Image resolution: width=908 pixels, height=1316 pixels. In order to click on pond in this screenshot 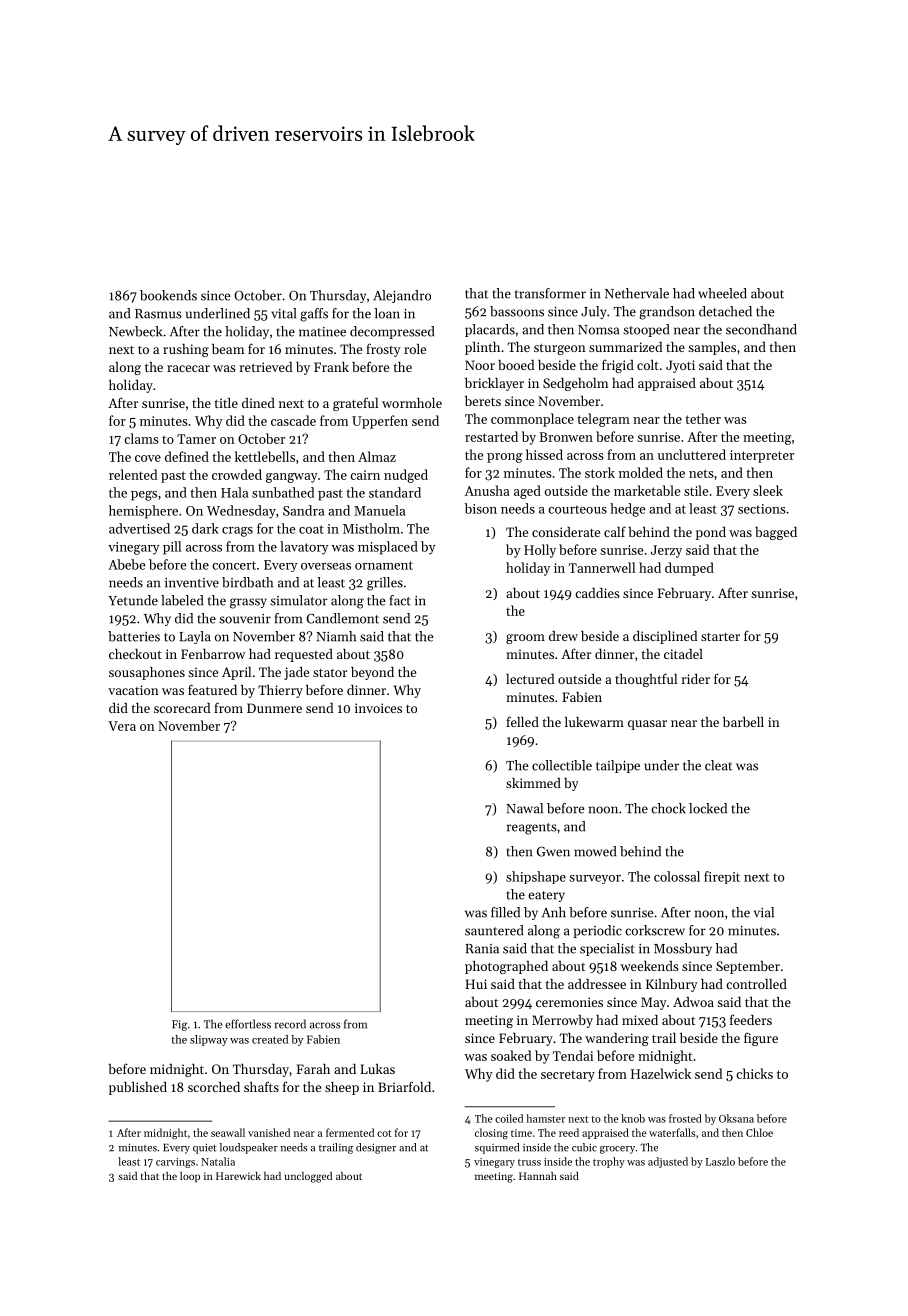, I will do `click(711, 533)`.
